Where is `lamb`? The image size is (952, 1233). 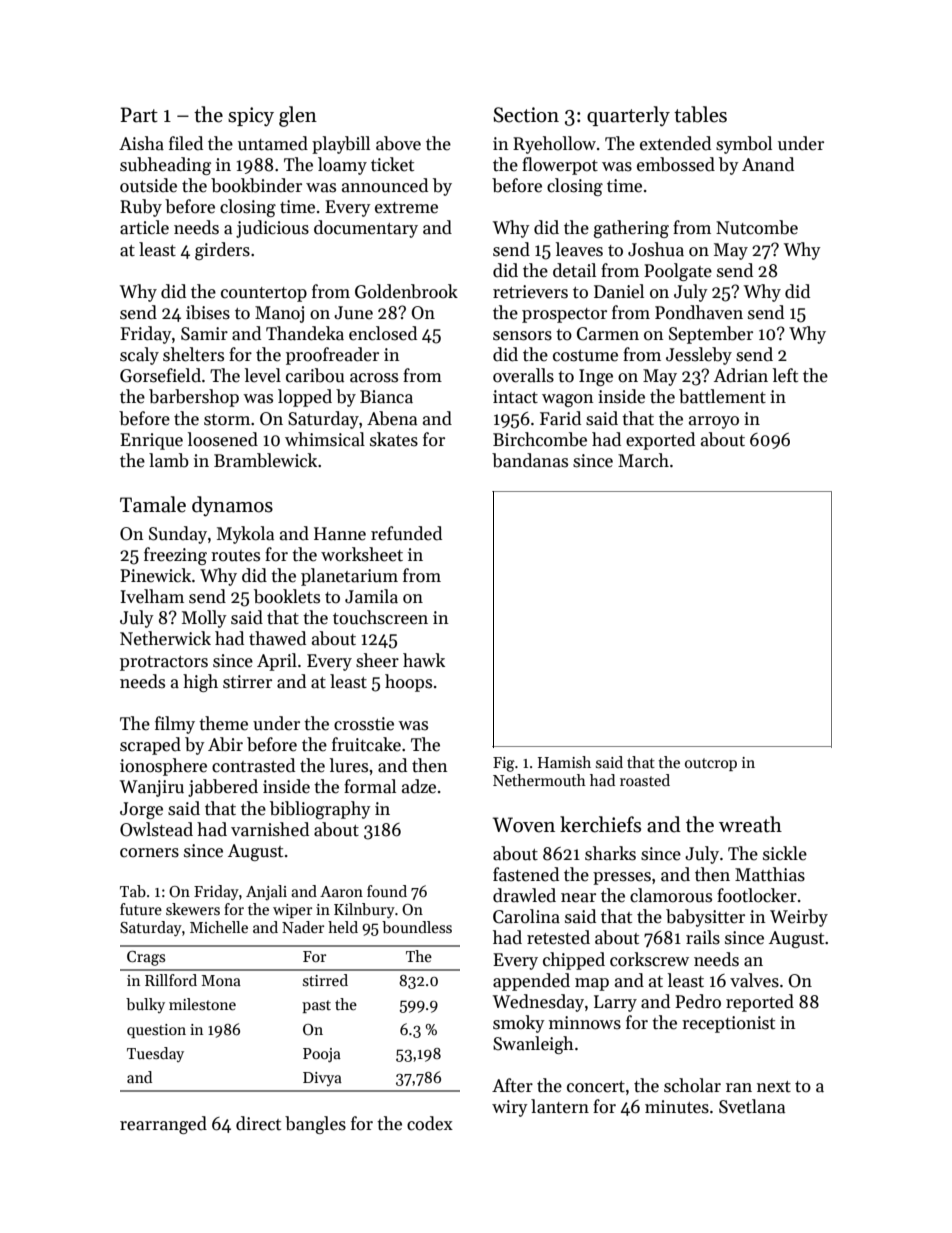 lamb is located at coordinates (169, 460).
